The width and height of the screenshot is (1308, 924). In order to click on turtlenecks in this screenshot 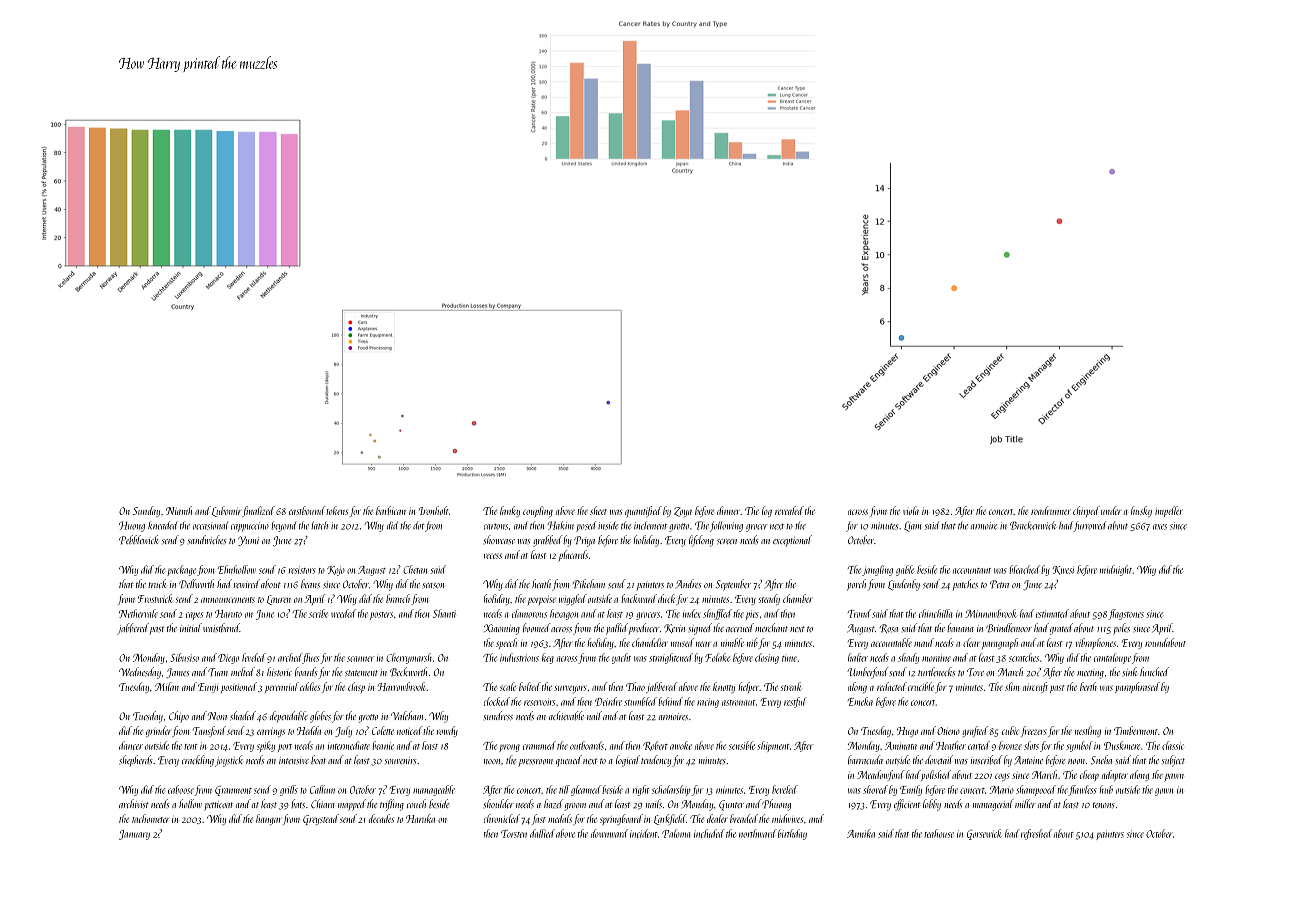, I will do `click(936, 671)`.
